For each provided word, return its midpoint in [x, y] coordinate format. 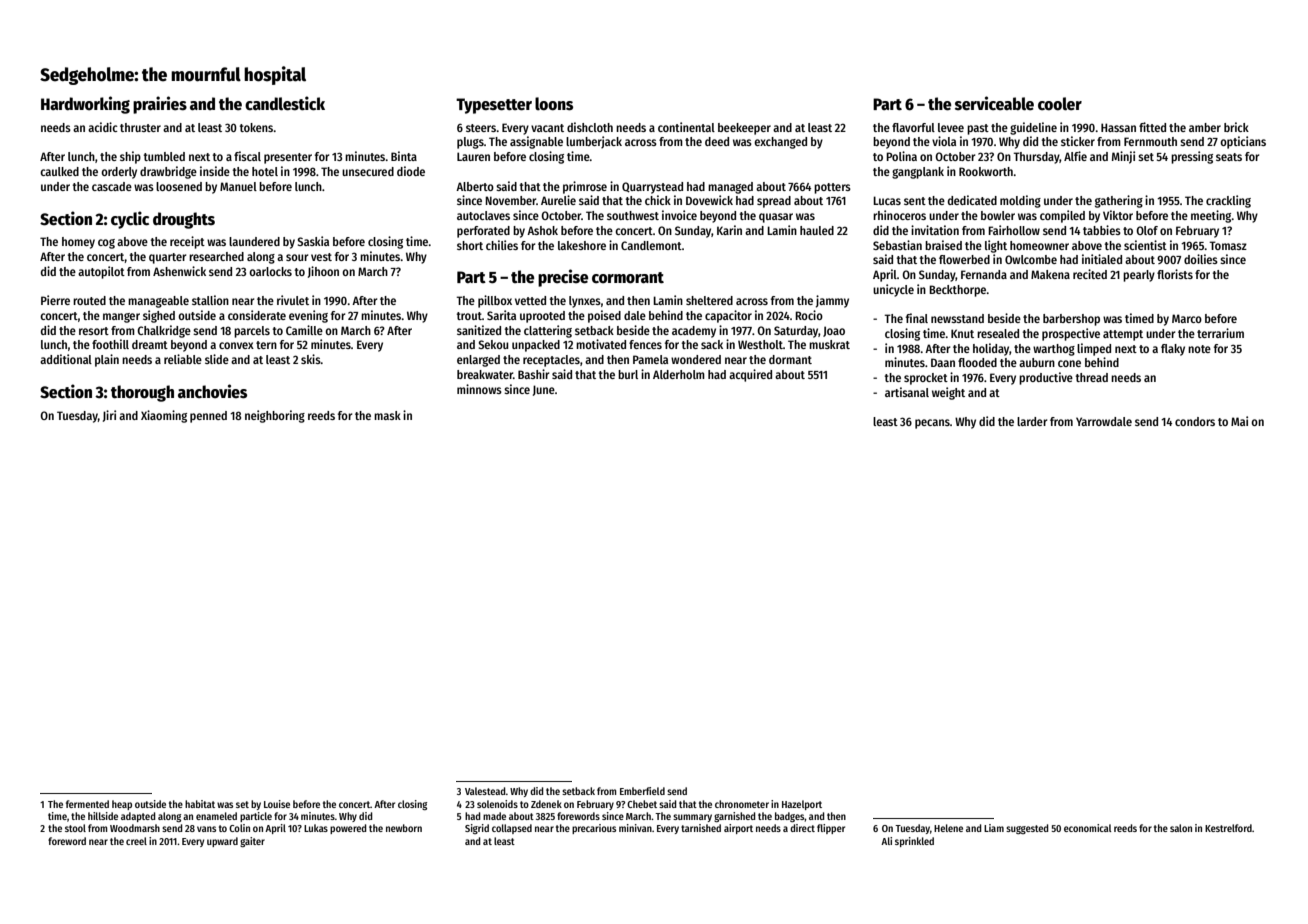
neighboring [275, 416]
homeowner [1039, 245]
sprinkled [914, 842]
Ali [886, 841]
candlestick [285, 103]
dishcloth [590, 127]
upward [222, 842]
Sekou [494, 344]
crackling [1228, 201]
